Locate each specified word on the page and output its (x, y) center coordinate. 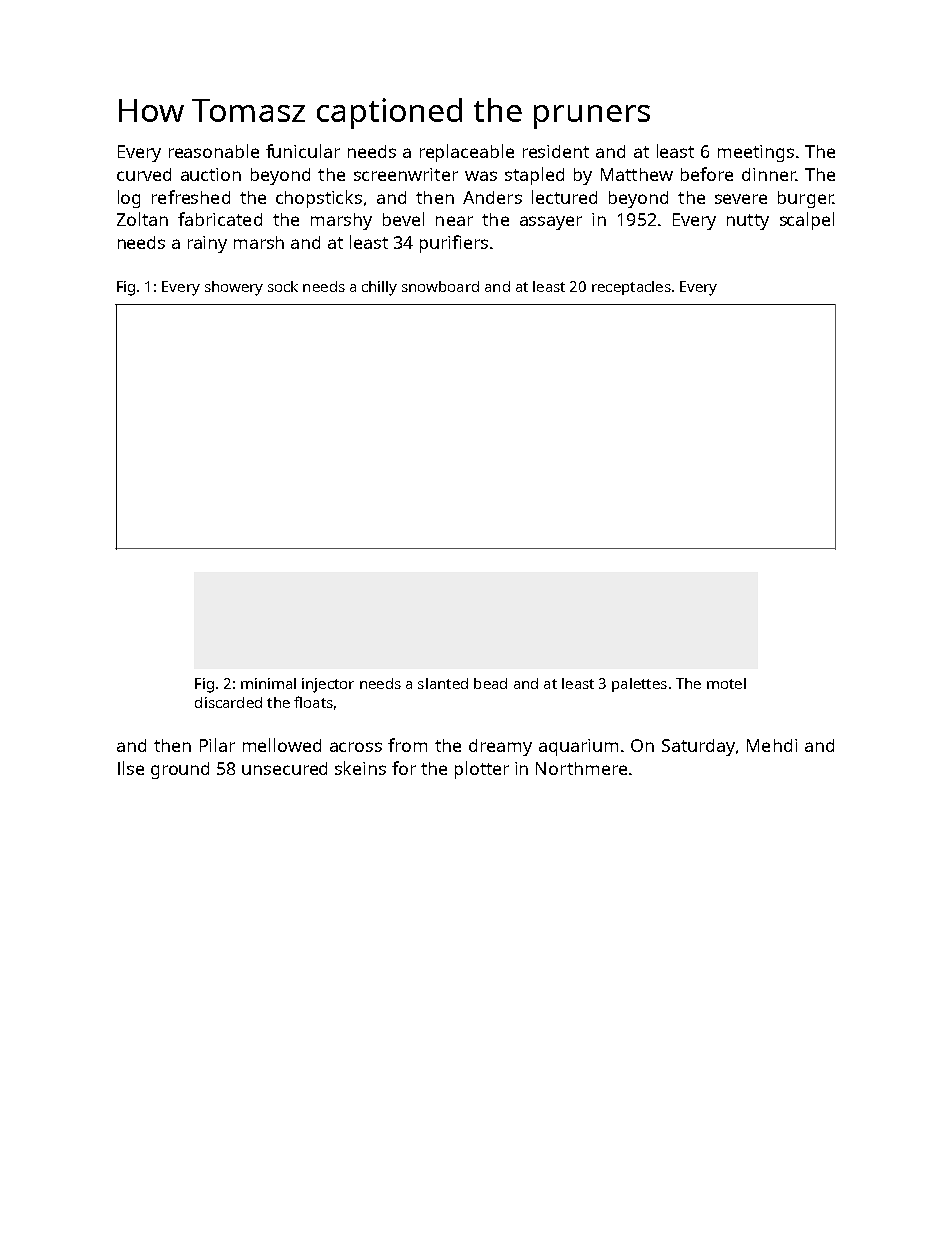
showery (234, 288)
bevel (403, 219)
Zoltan (142, 219)
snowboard (440, 286)
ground (180, 770)
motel (726, 683)
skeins (360, 768)
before (707, 174)
